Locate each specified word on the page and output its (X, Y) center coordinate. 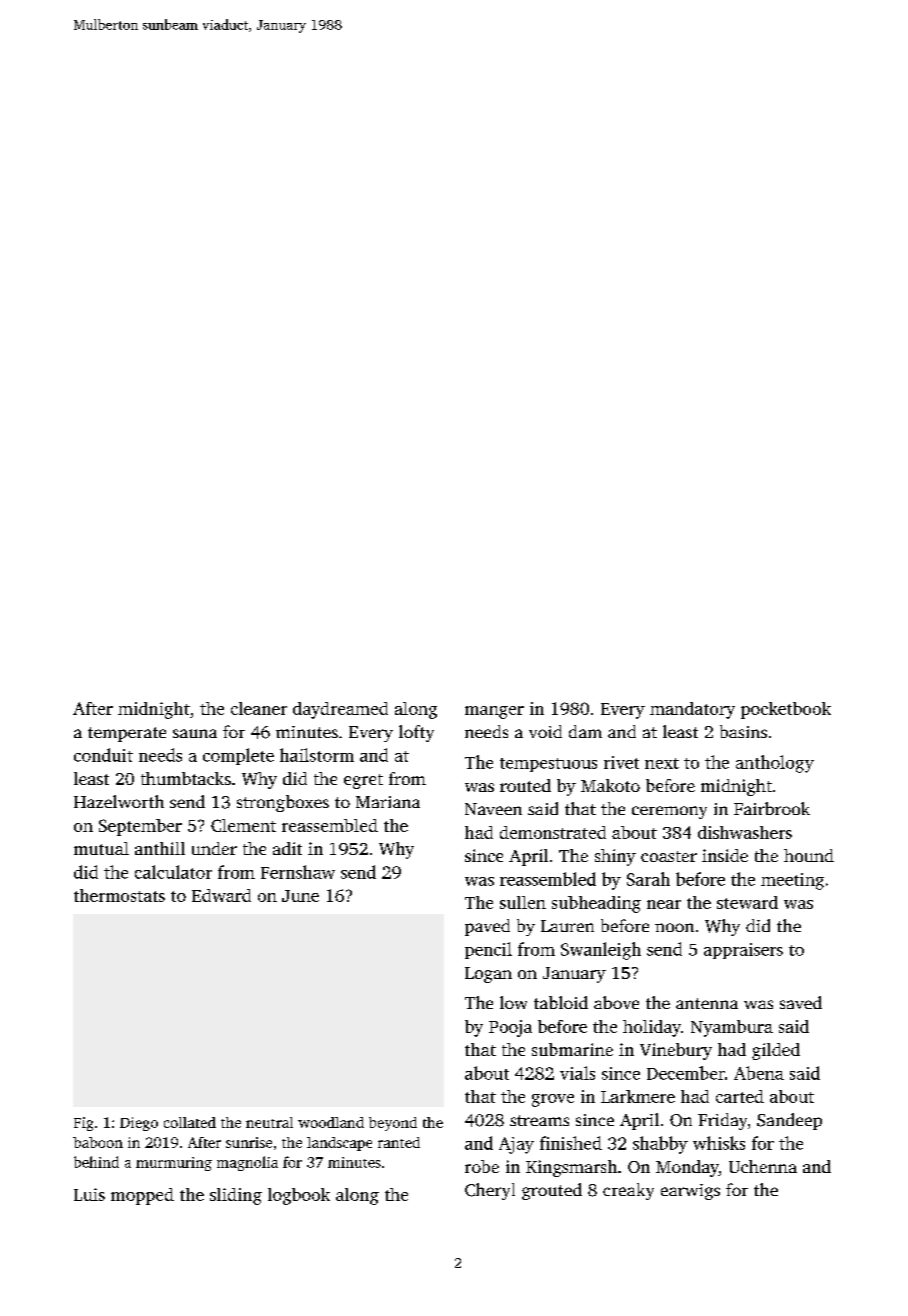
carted (740, 1096)
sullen (523, 902)
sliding (236, 1196)
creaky (628, 1191)
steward (747, 902)
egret (363, 781)
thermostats (119, 895)
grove (553, 1100)
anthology (775, 764)
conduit (103, 755)
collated (190, 1122)
